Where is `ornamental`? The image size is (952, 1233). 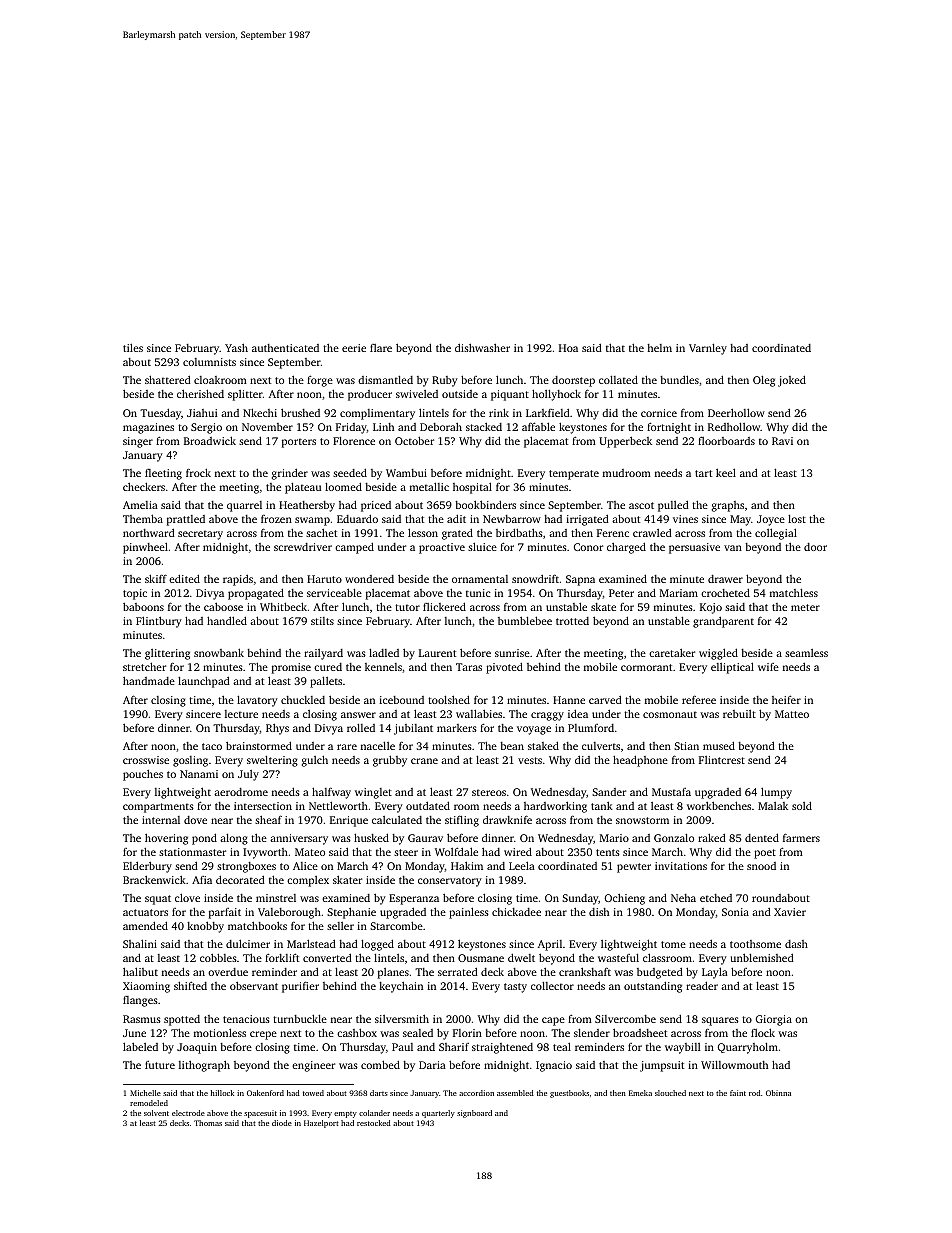
ornamental is located at coordinates (480, 579).
